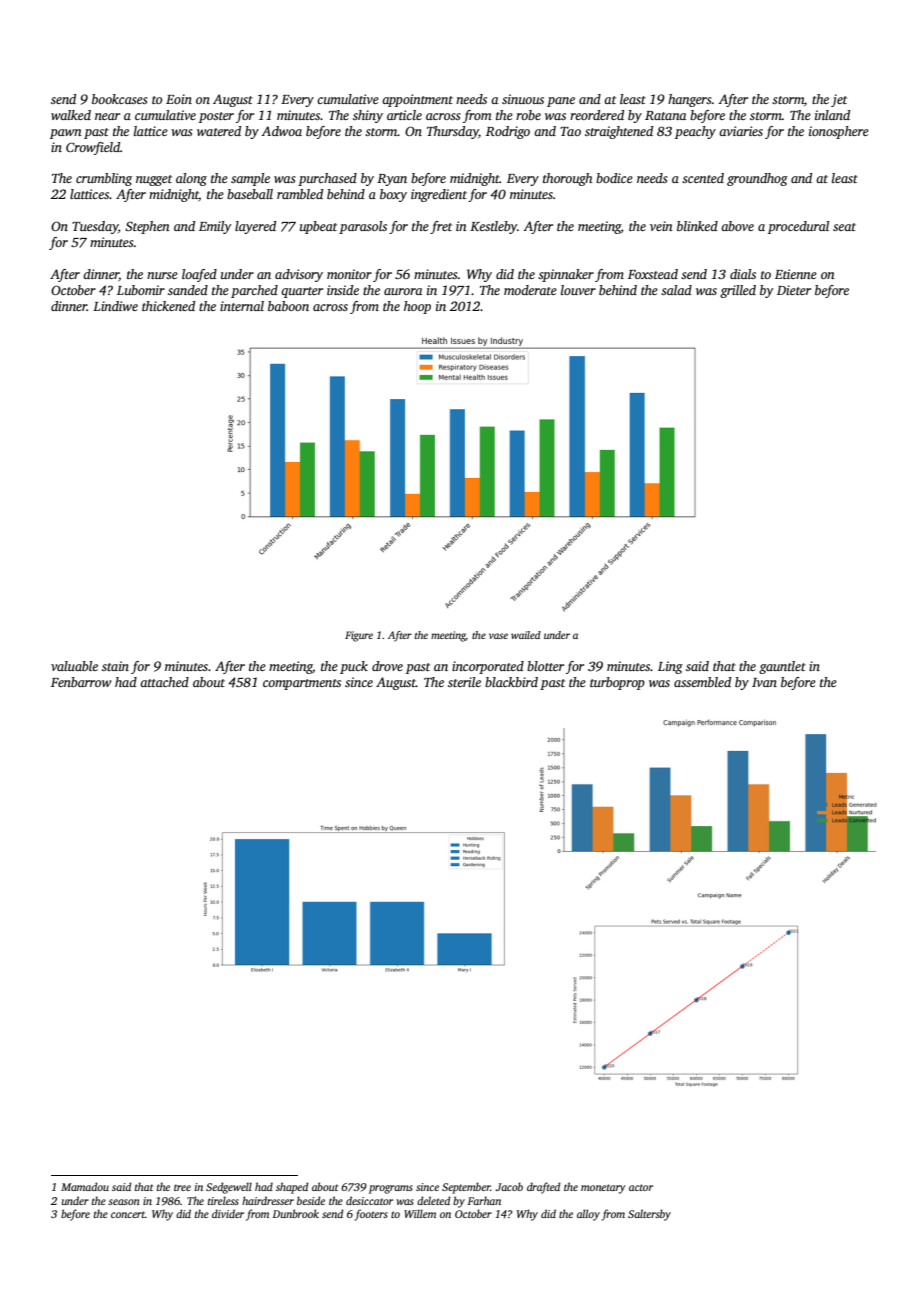  What do you see at coordinates (839, 100) in the document?
I see `jet` at bounding box center [839, 100].
